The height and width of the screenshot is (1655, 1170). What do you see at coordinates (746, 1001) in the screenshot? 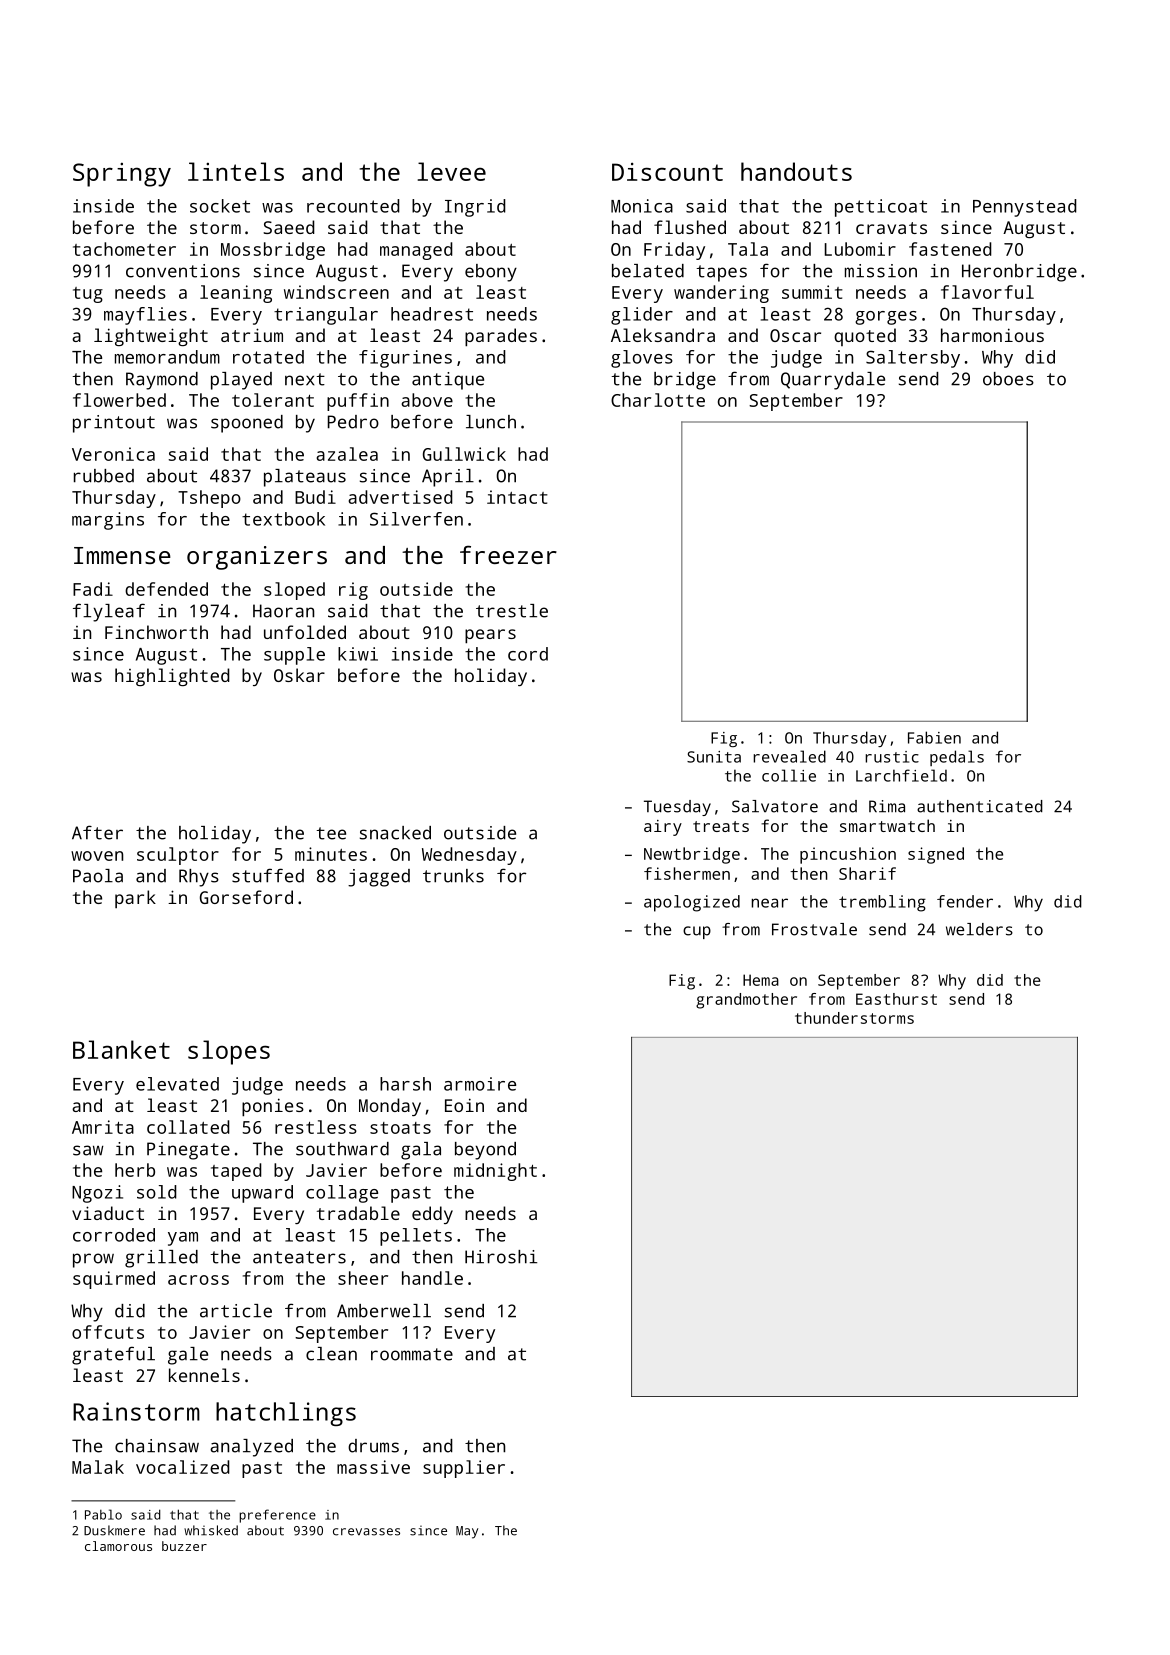
I see `grandmother` at bounding box center [746, 1001].
